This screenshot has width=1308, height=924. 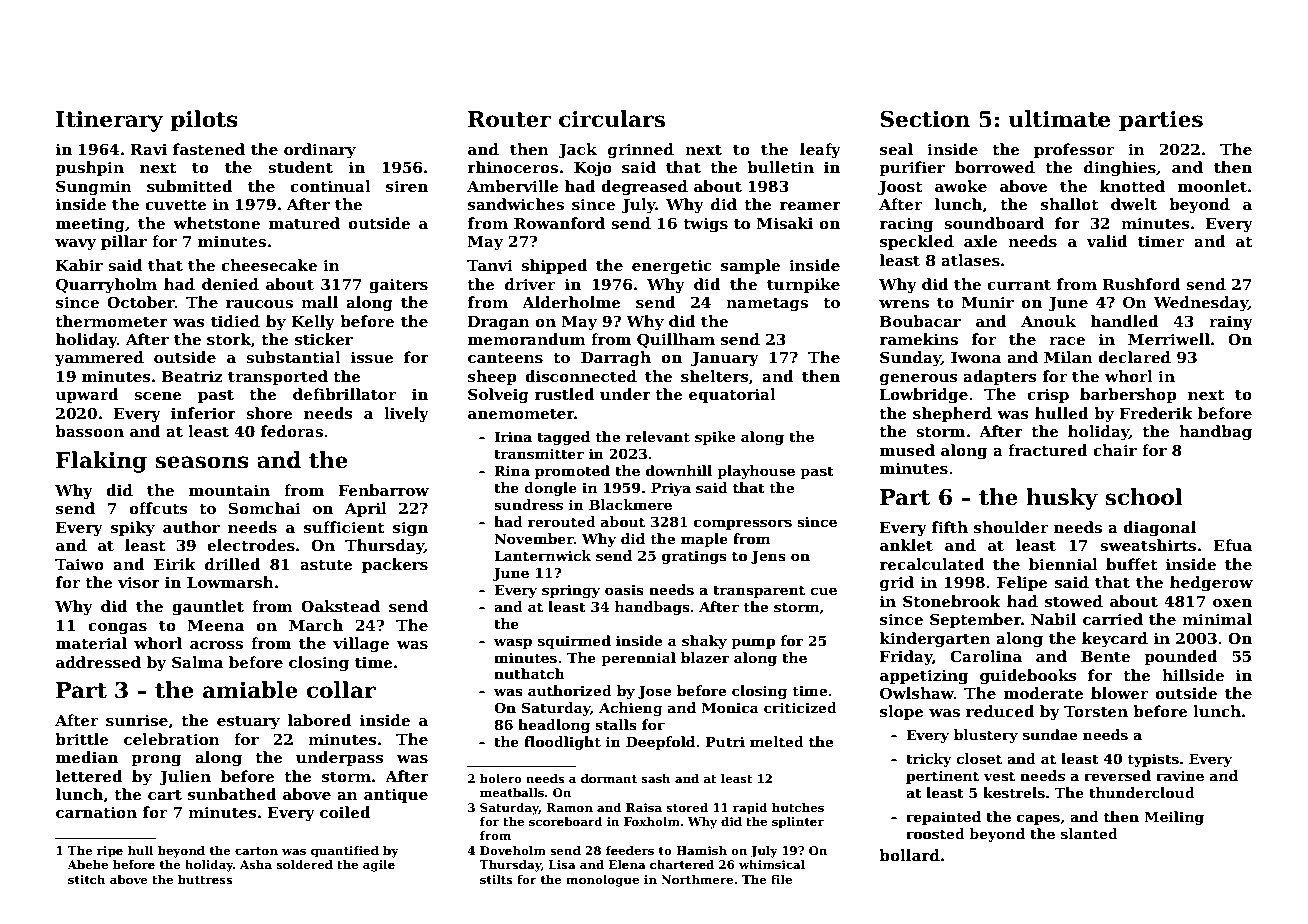 I want to click on energetic, so click(x=672, y=267).
